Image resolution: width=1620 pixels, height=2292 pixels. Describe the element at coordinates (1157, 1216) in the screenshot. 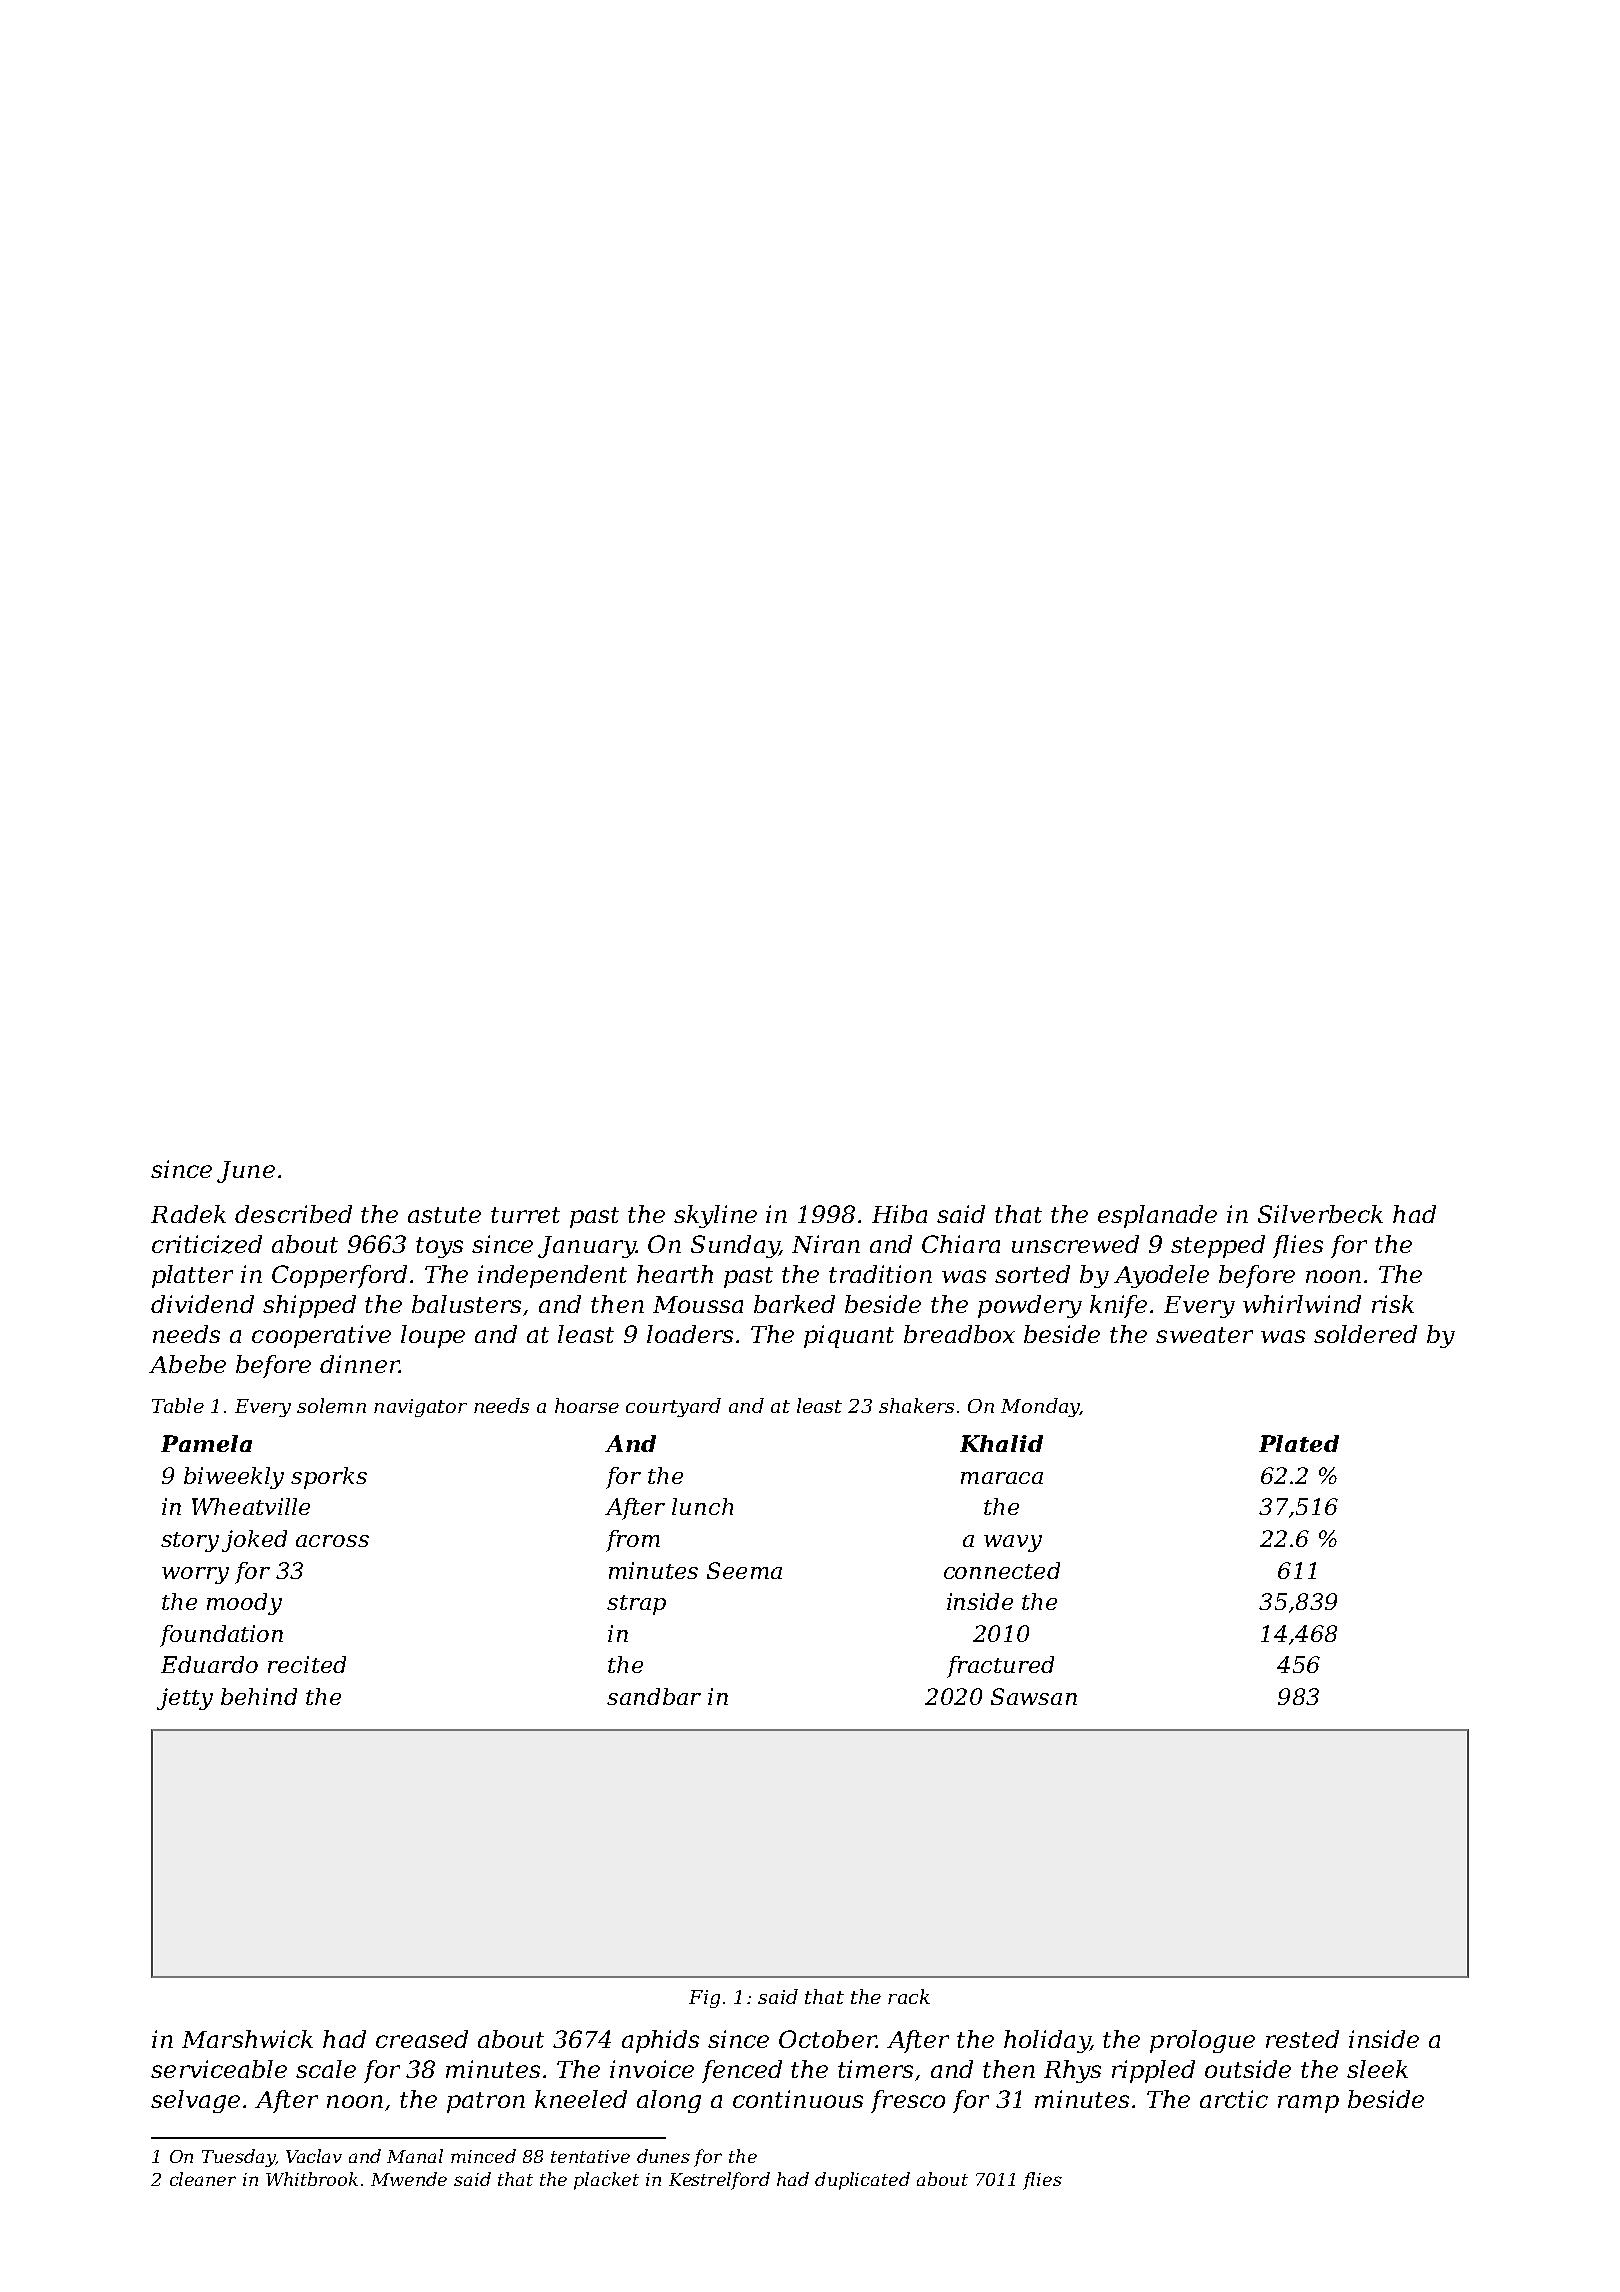

I see `esplanade` at that location.
